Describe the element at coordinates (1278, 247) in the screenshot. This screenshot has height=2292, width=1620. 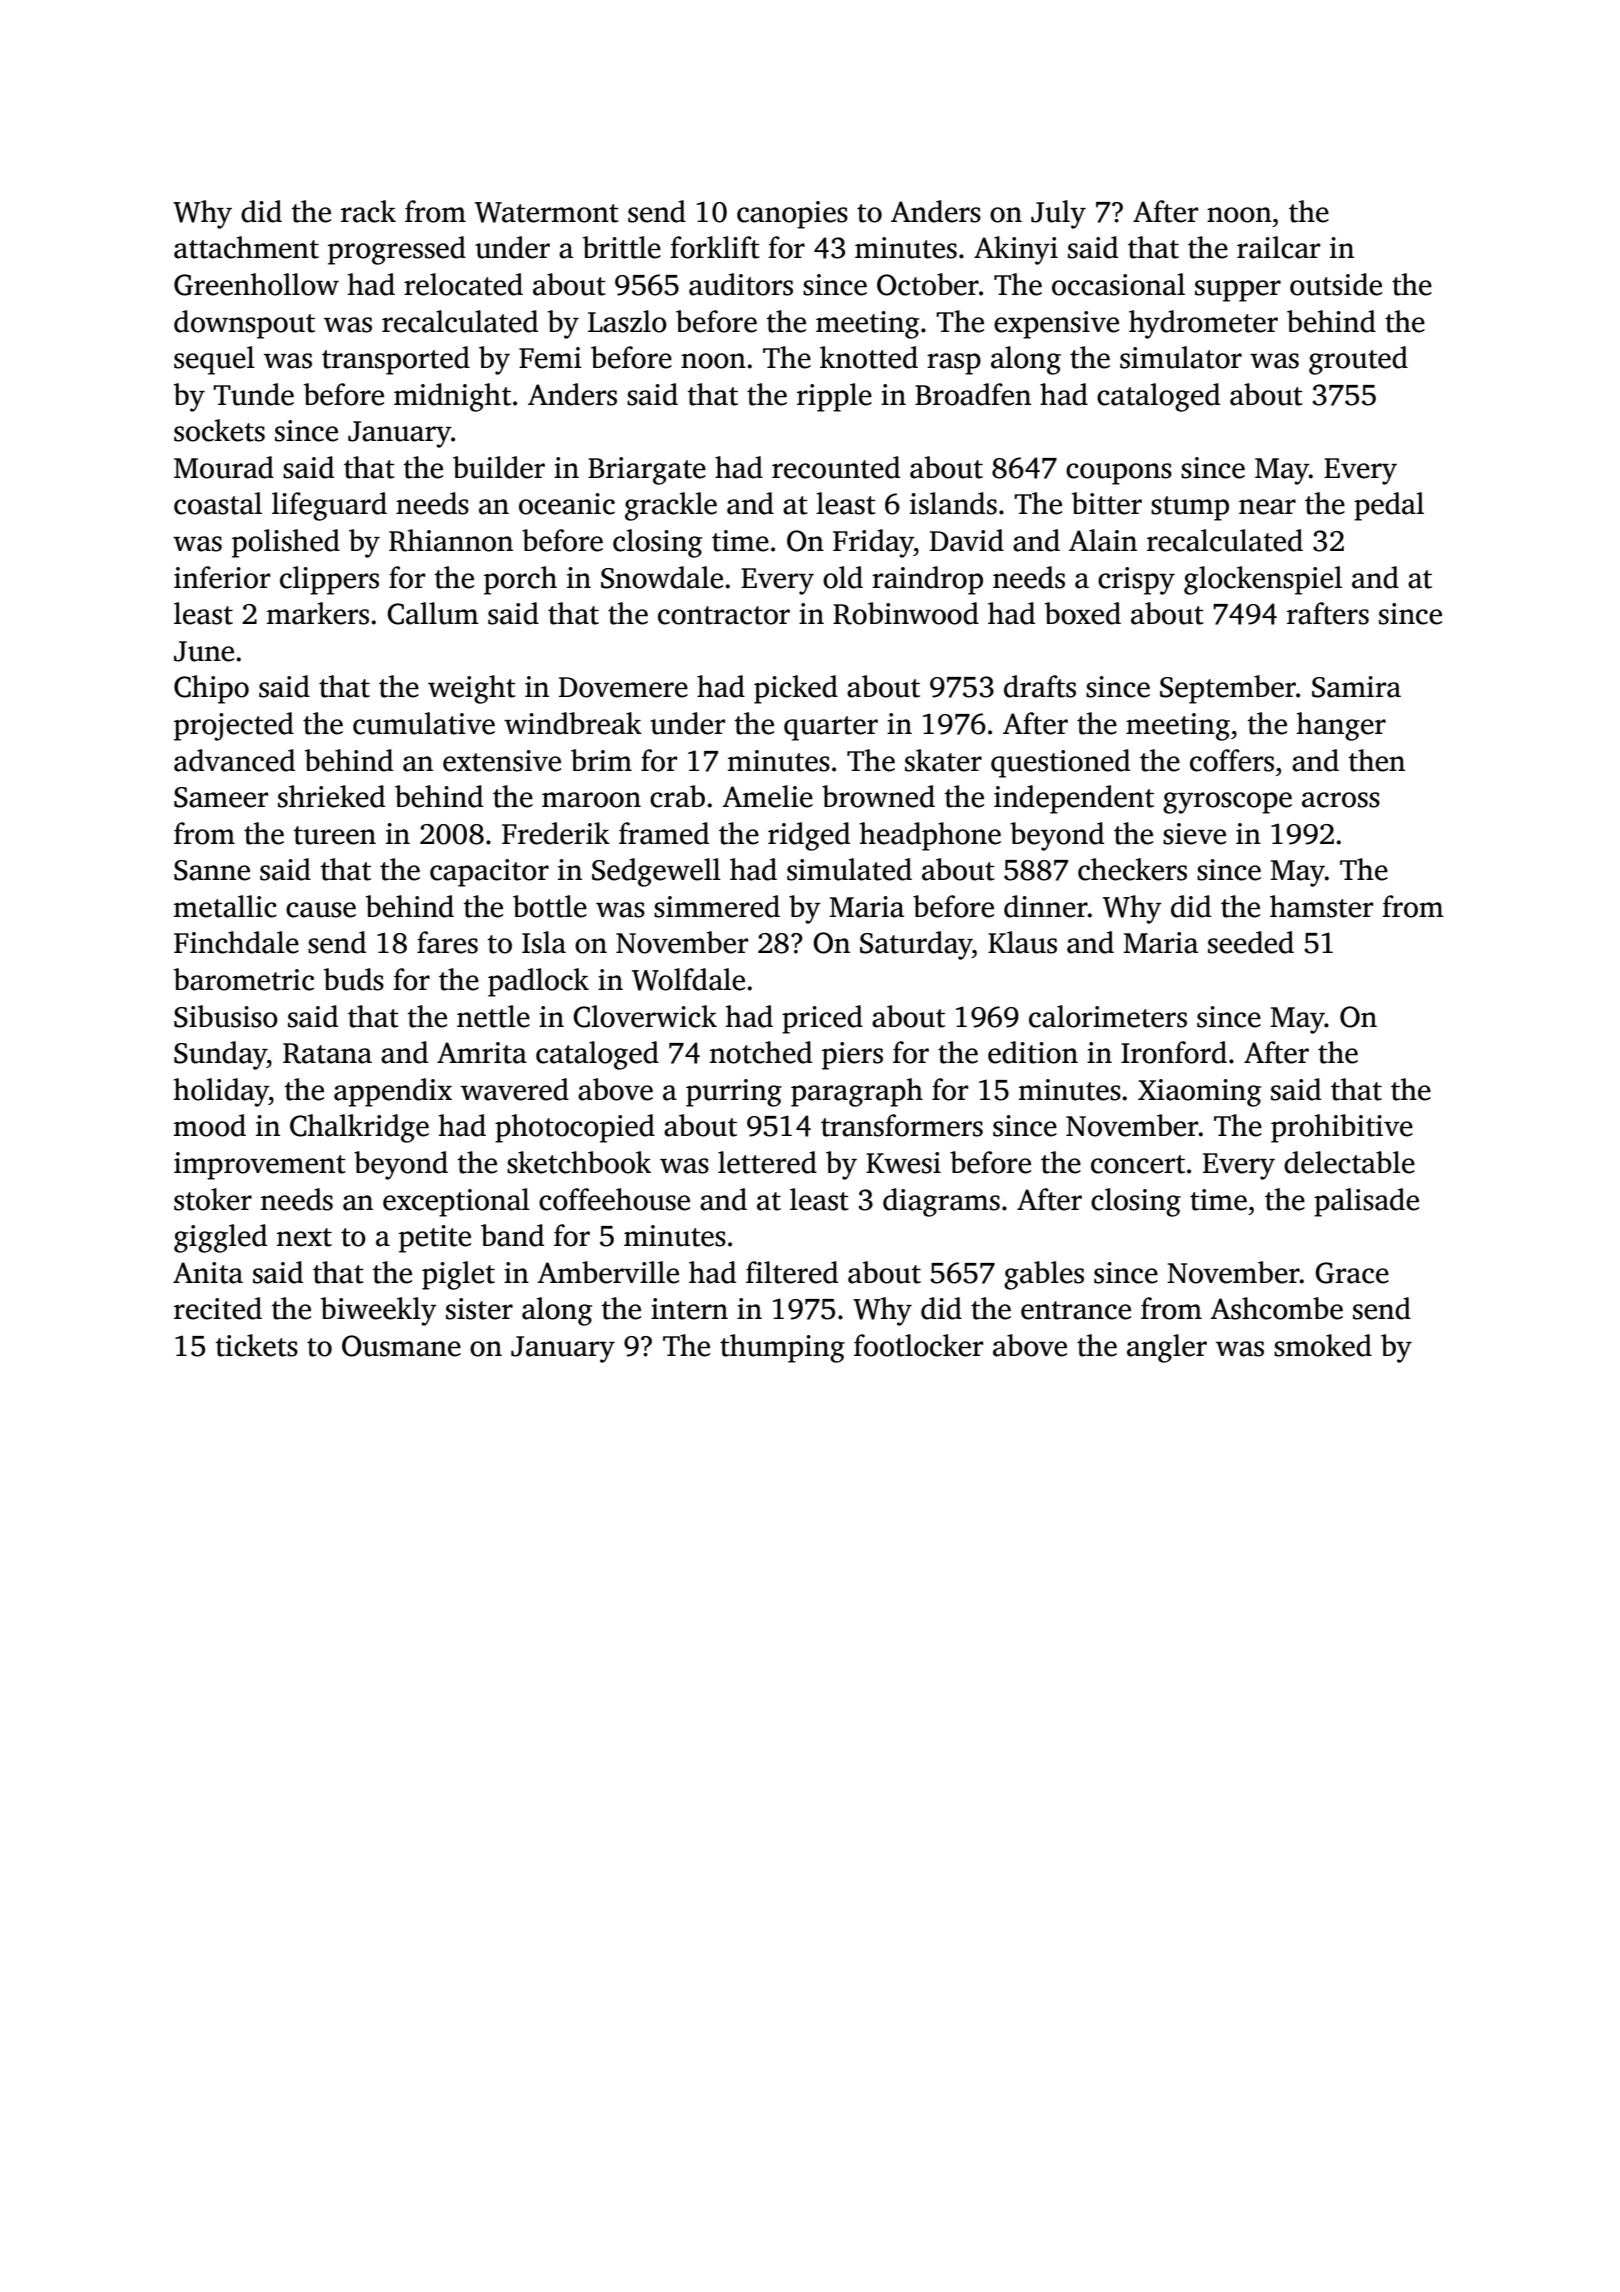
I see `railcar` at that location.
